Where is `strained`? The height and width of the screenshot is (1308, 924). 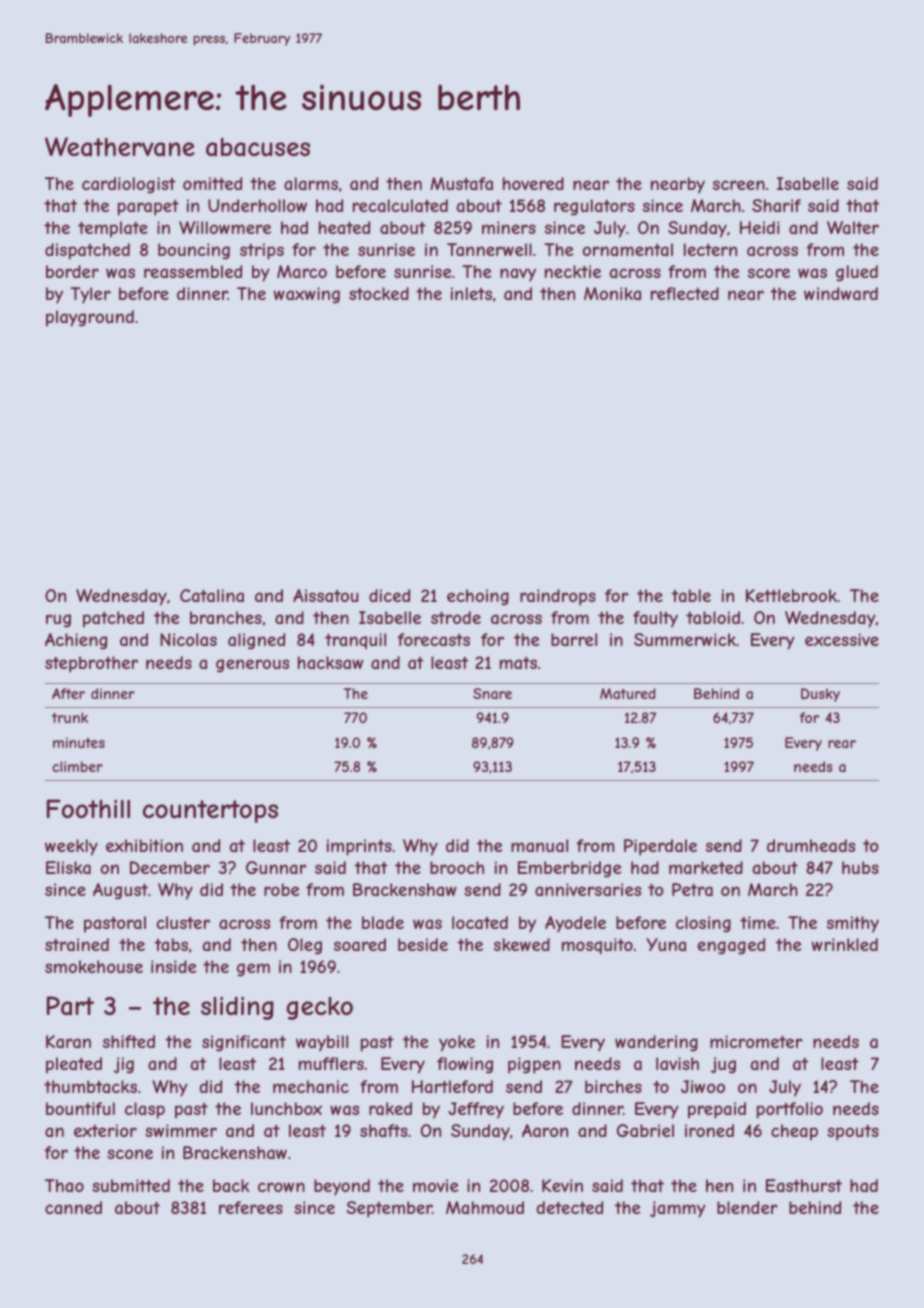 strained is located at coordinates (77, 944).
